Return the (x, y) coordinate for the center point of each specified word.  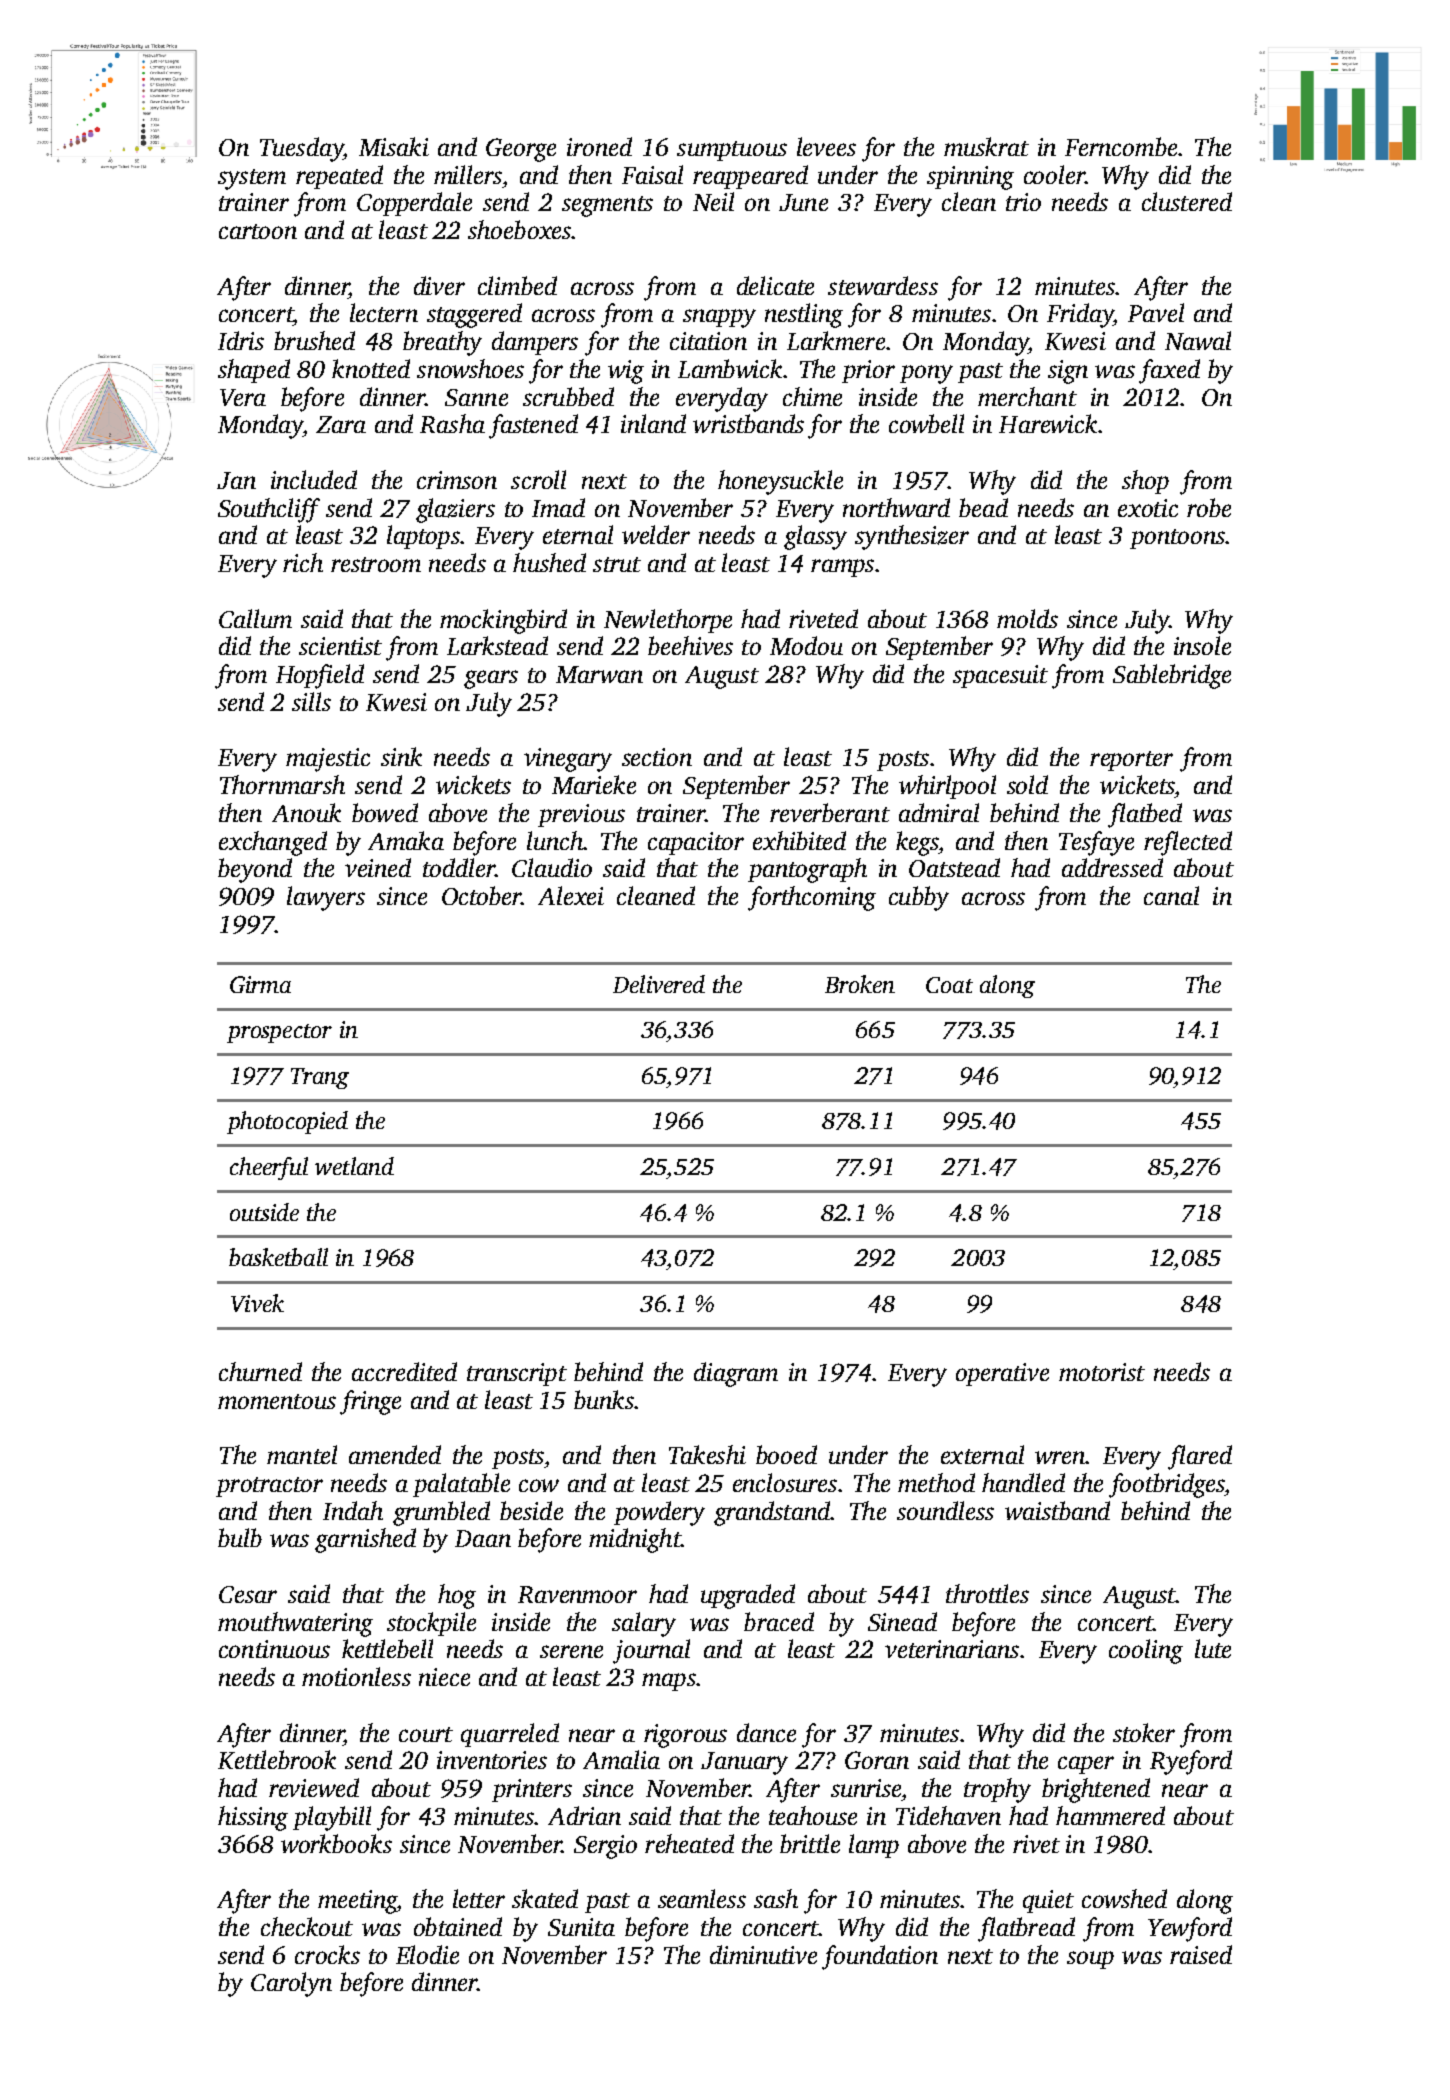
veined (378, 867)
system (252, 179)
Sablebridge (1172, 676)
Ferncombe (1121, 146)
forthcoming (812, 898)
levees (826, 146)
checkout (307, 1926)
